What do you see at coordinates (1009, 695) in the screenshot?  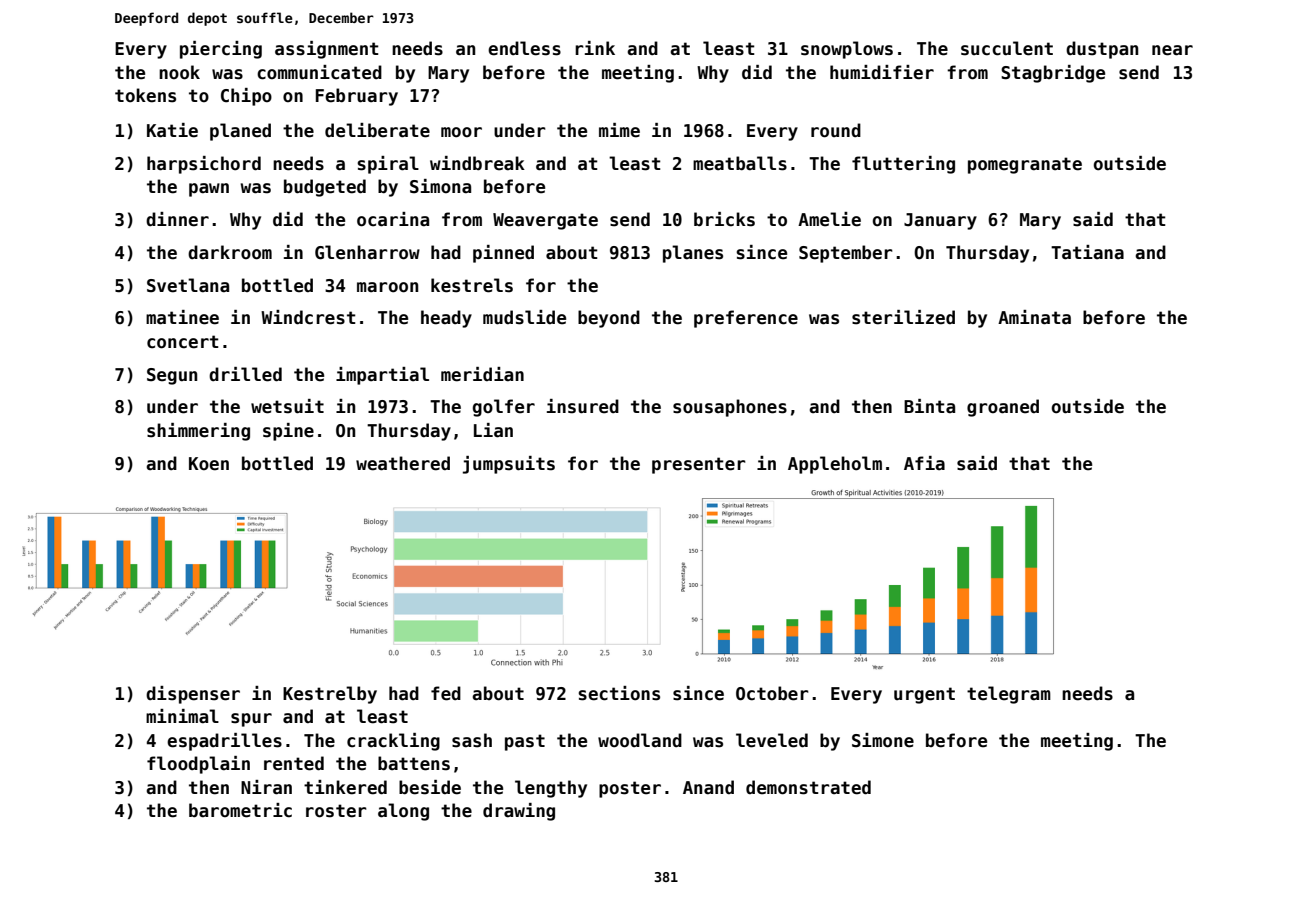 I see `telegram` at bounding box center [1009, 695].
